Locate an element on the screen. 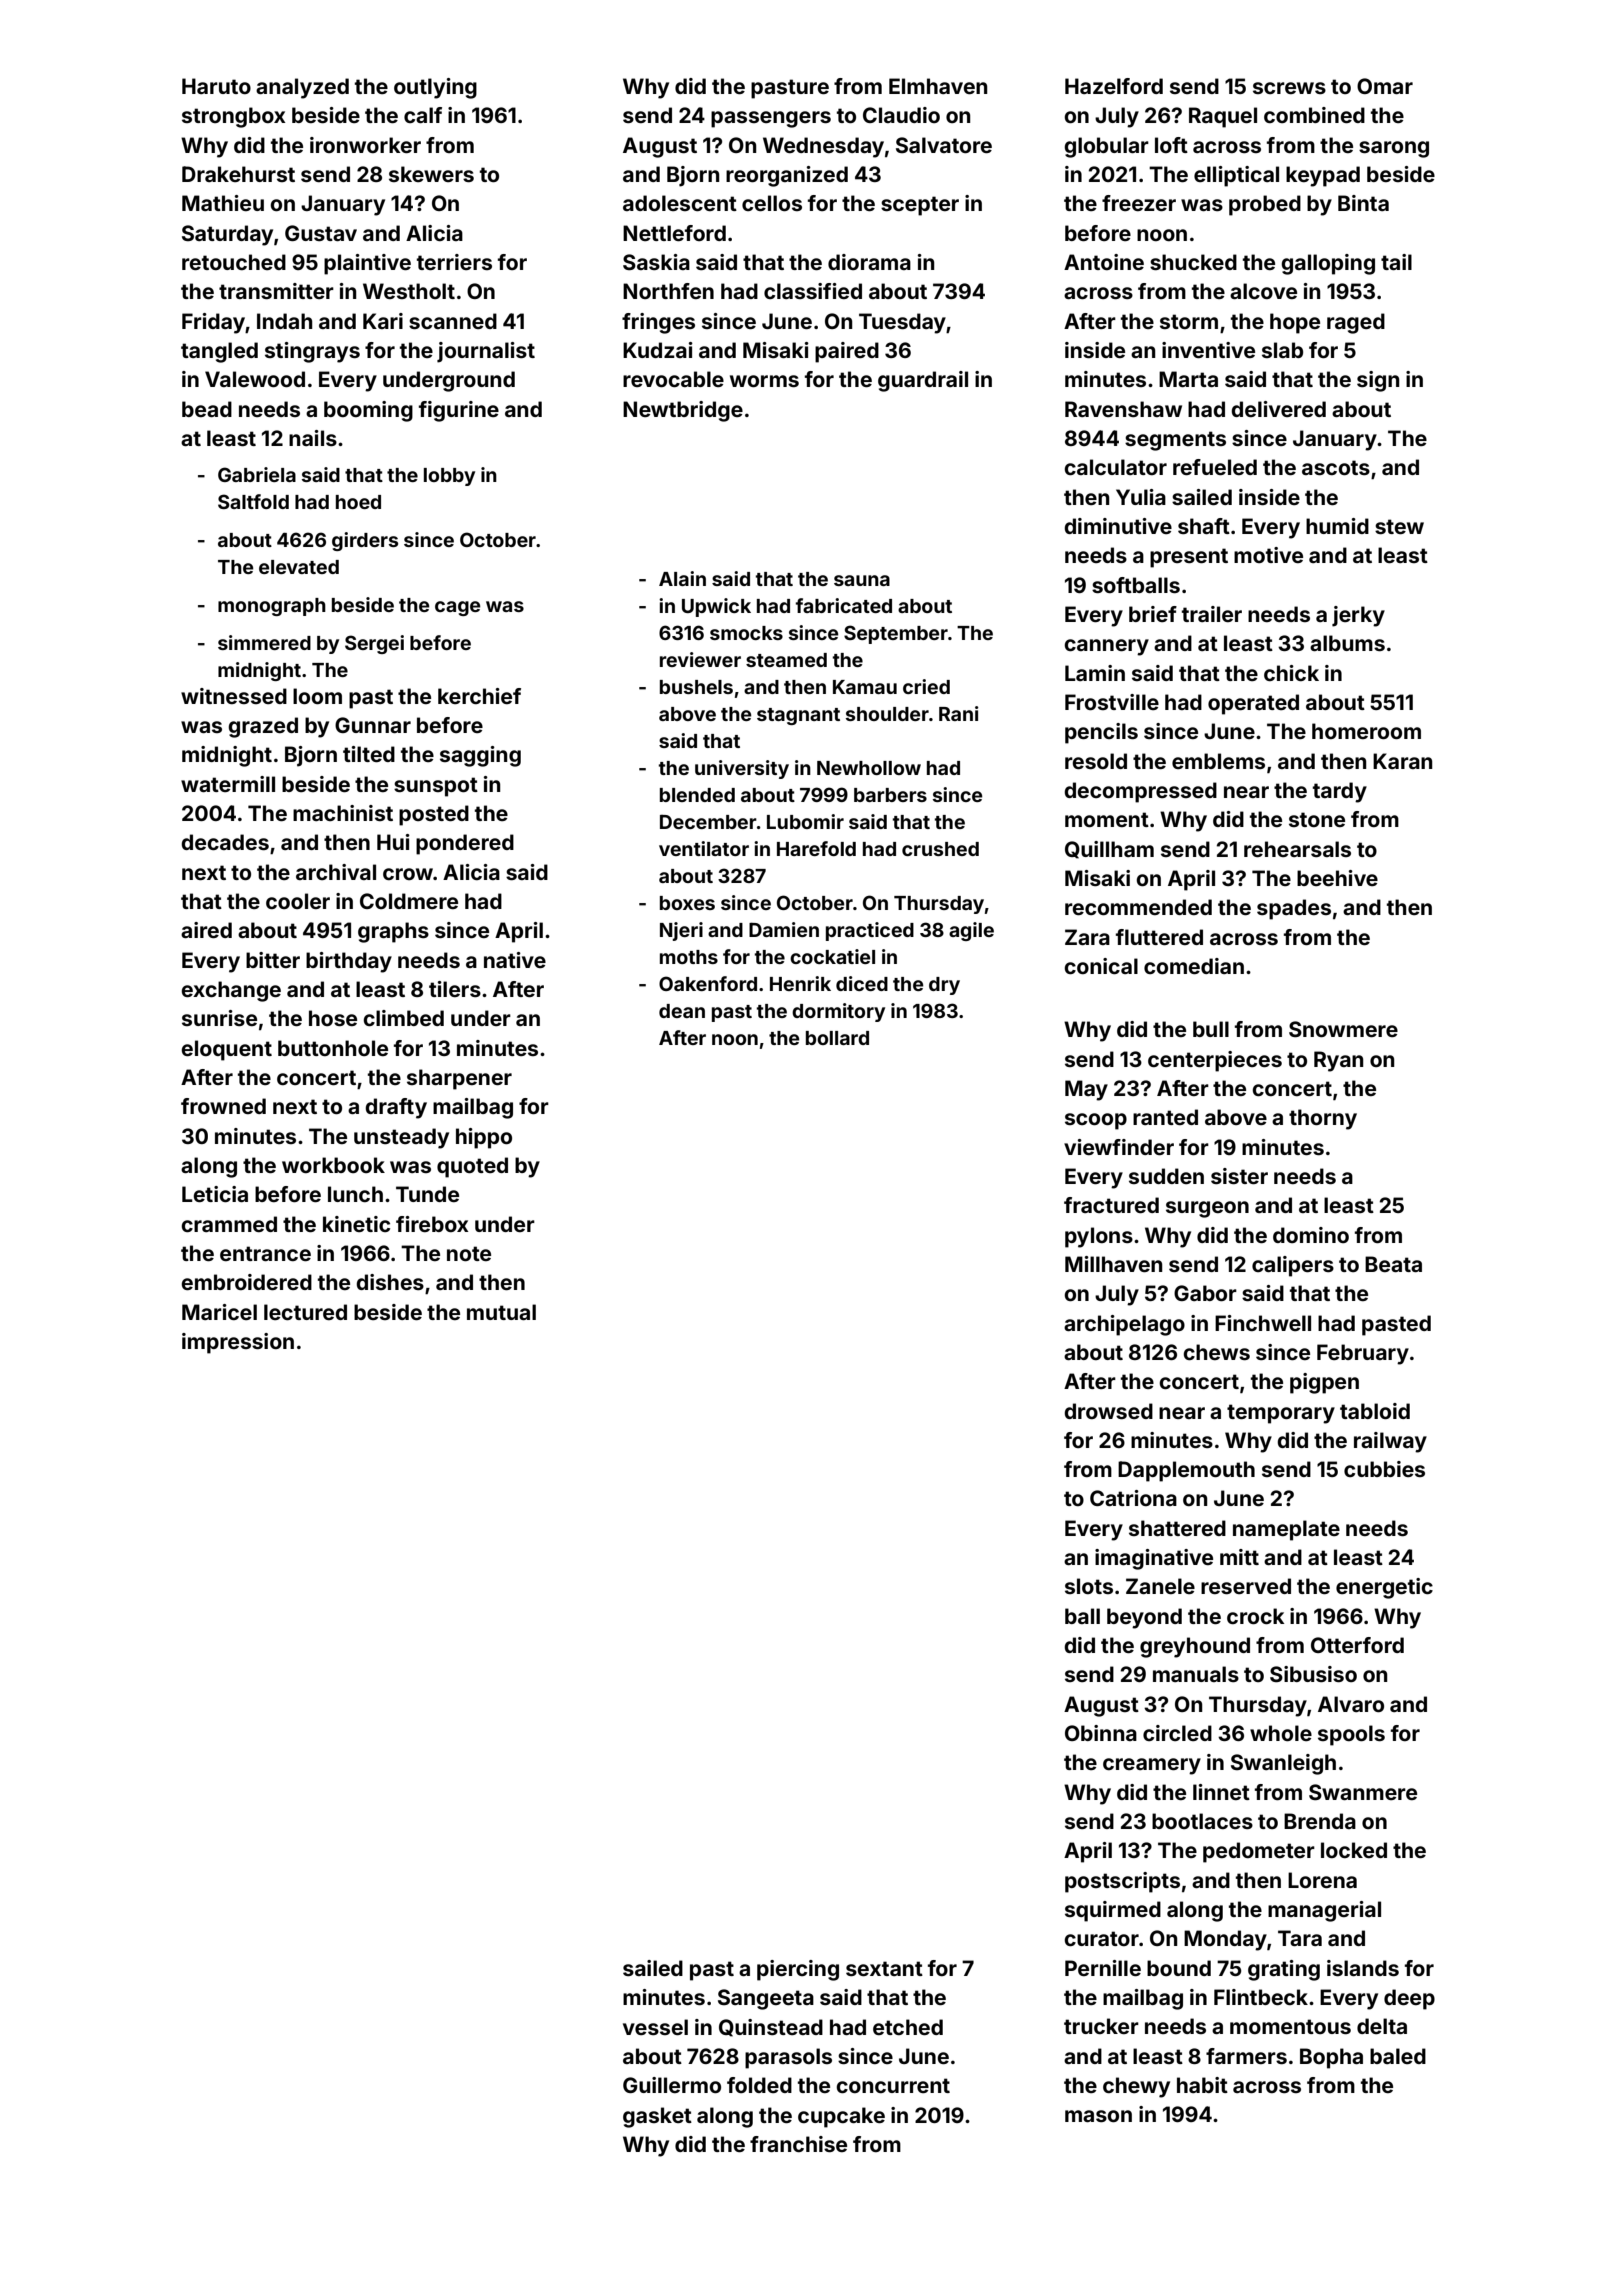 The image size is (1620, 2292). Tuesday is located at coordinates (902, 323).
